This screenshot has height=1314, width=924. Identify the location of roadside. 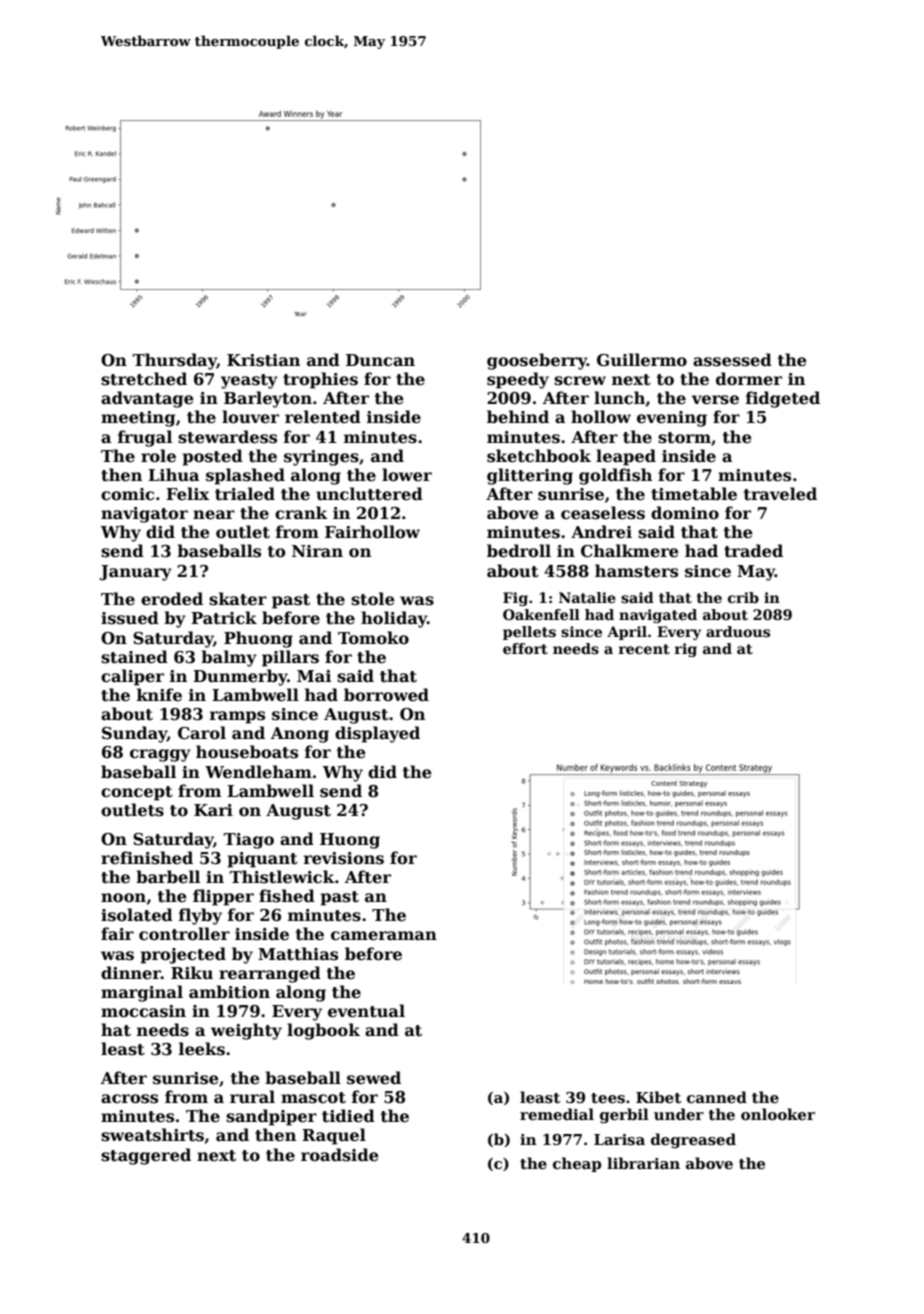
(340, 1155).
